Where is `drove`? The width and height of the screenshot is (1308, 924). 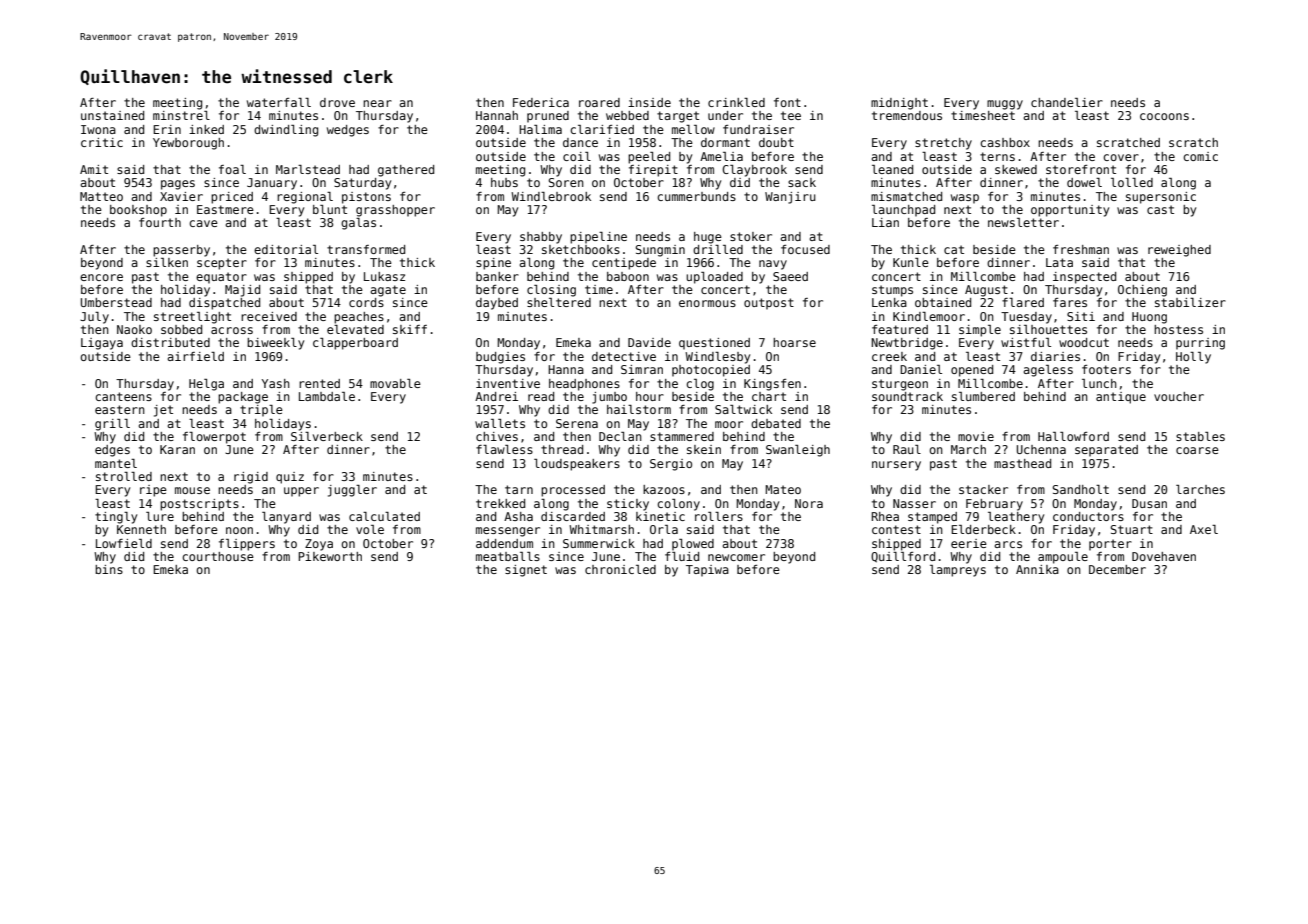
drove is located at coordinates (337, 102).
